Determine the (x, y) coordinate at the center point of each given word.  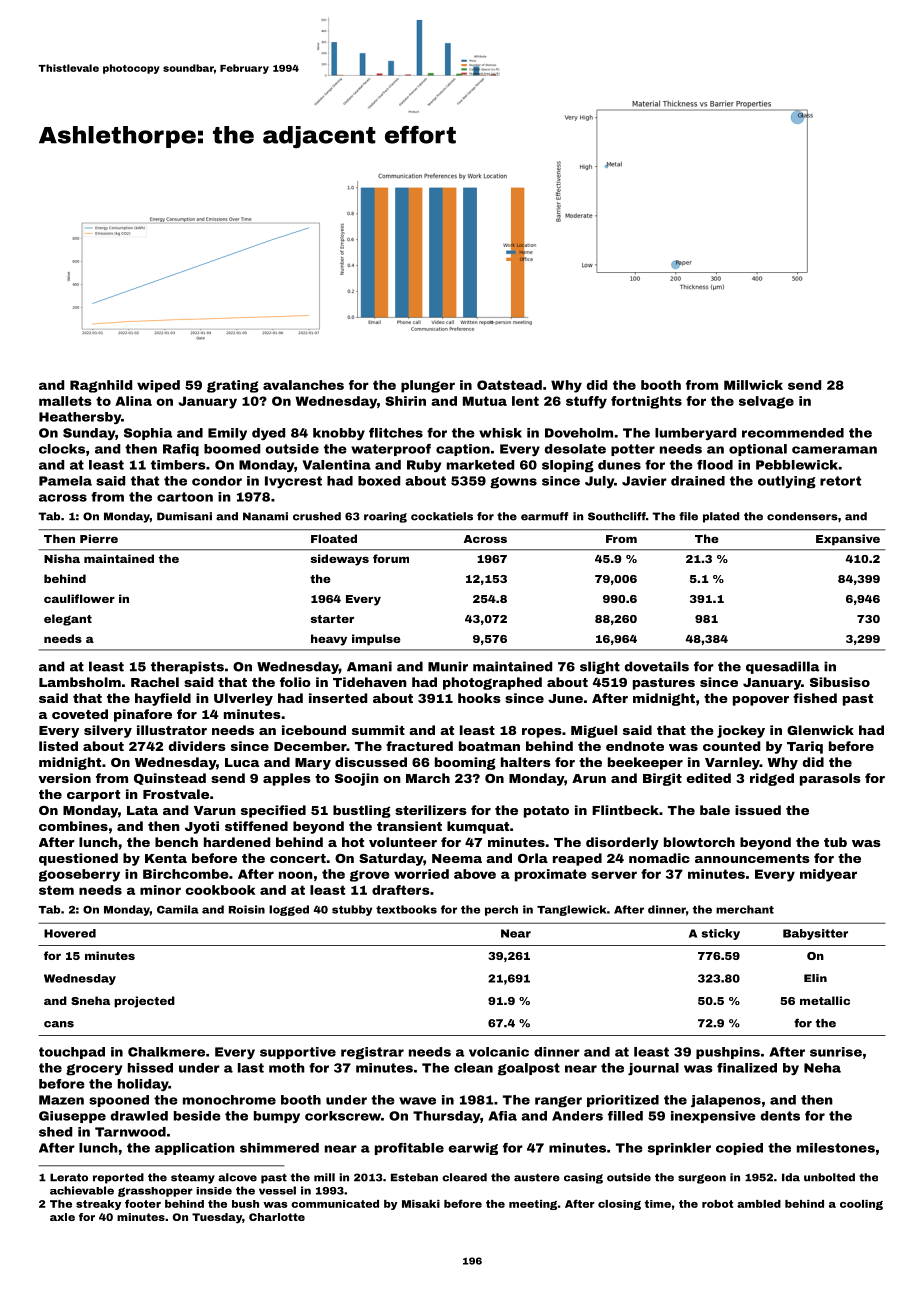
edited (708, 778)
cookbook (220, 890)
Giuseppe (72, 1117)
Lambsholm (80, 682)
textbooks (406, 909)
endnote (635, 746)
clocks (62, 449)
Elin (815, 978)
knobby (339, 434)
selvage (766, 402)
